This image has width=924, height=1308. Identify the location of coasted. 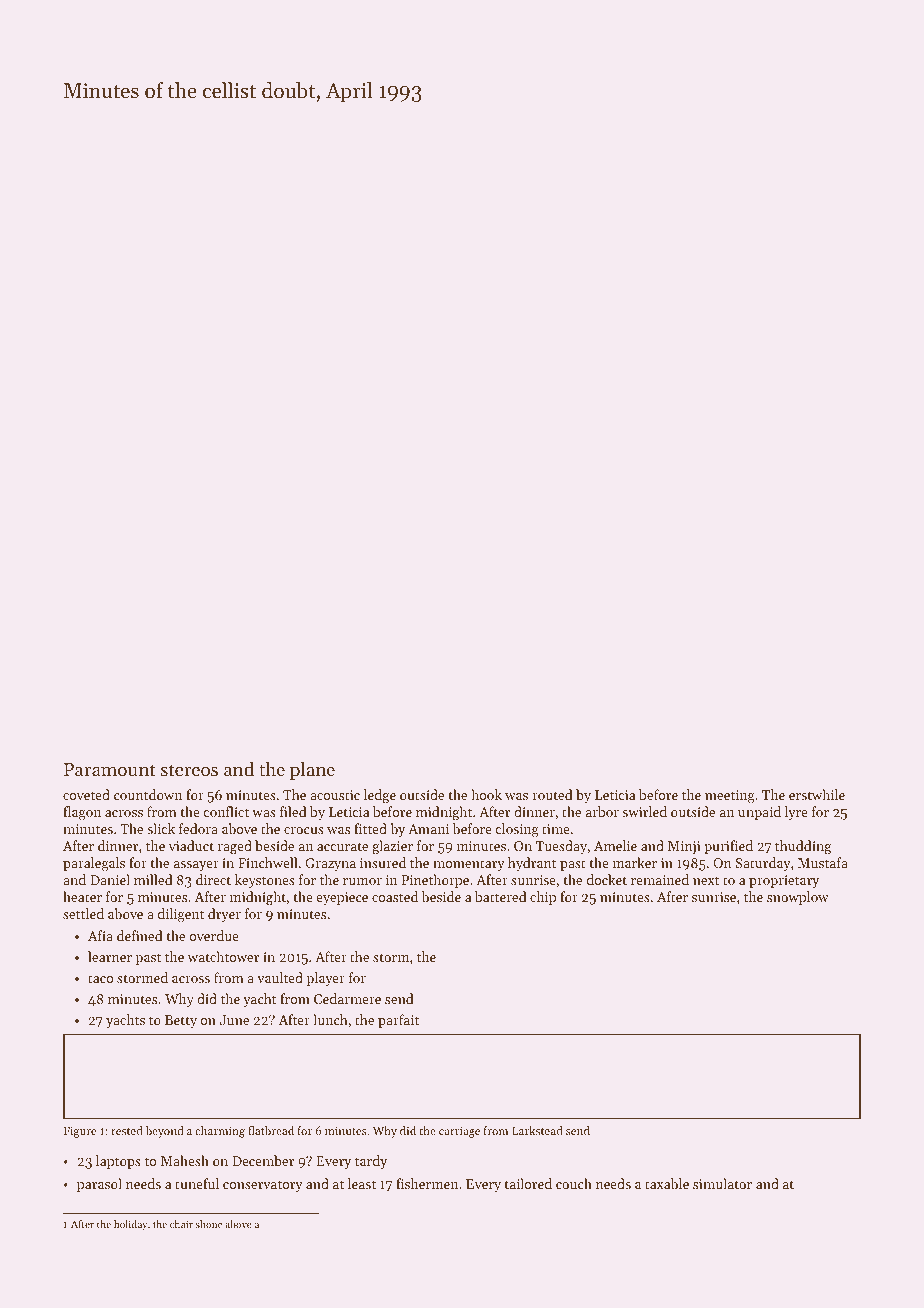
(395, 896).
